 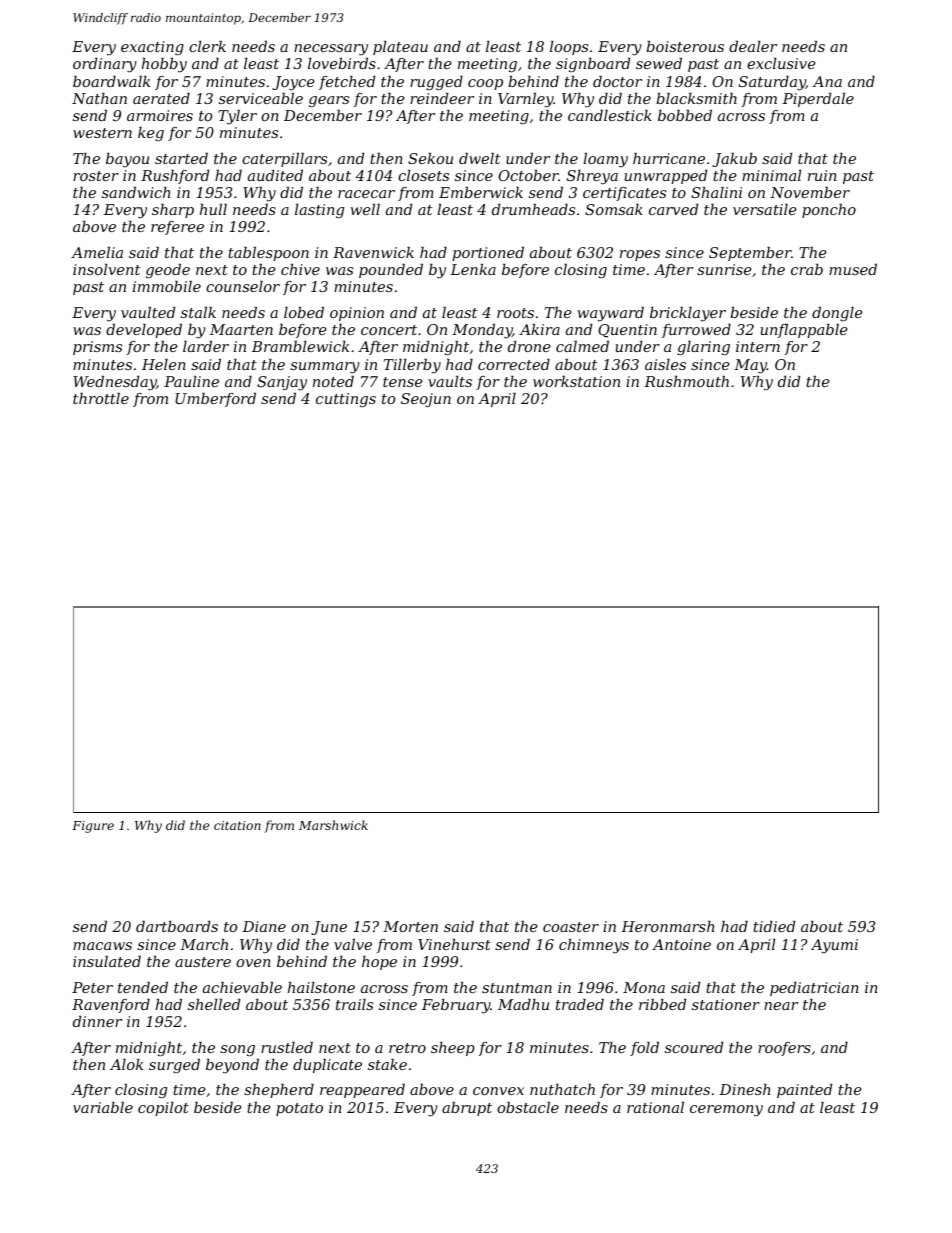 What do you see at coordinates (237, 1050) in the screenshot?
I see `song` at bounding box center [237, 1050].
